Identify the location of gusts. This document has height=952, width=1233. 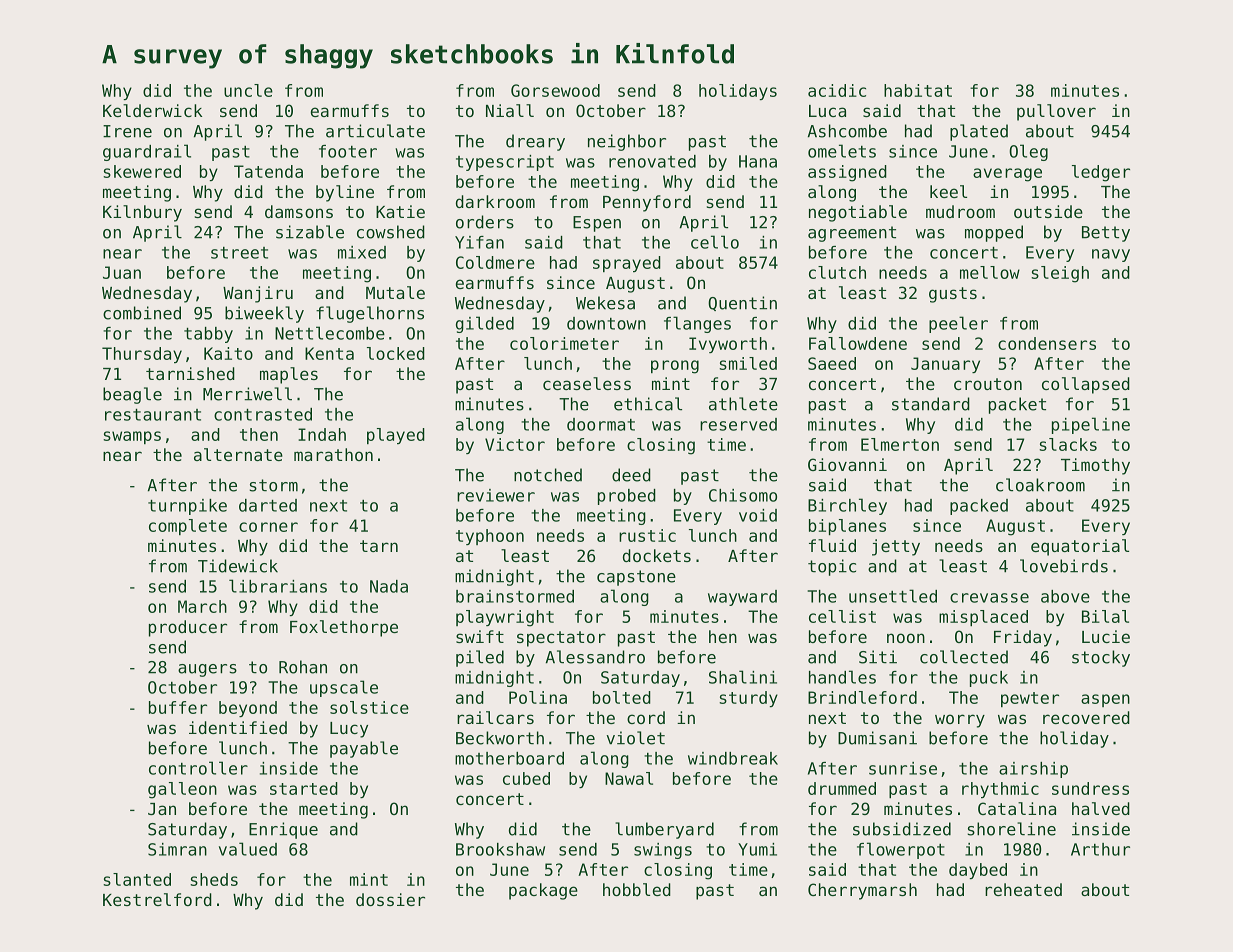
(953, 295).
